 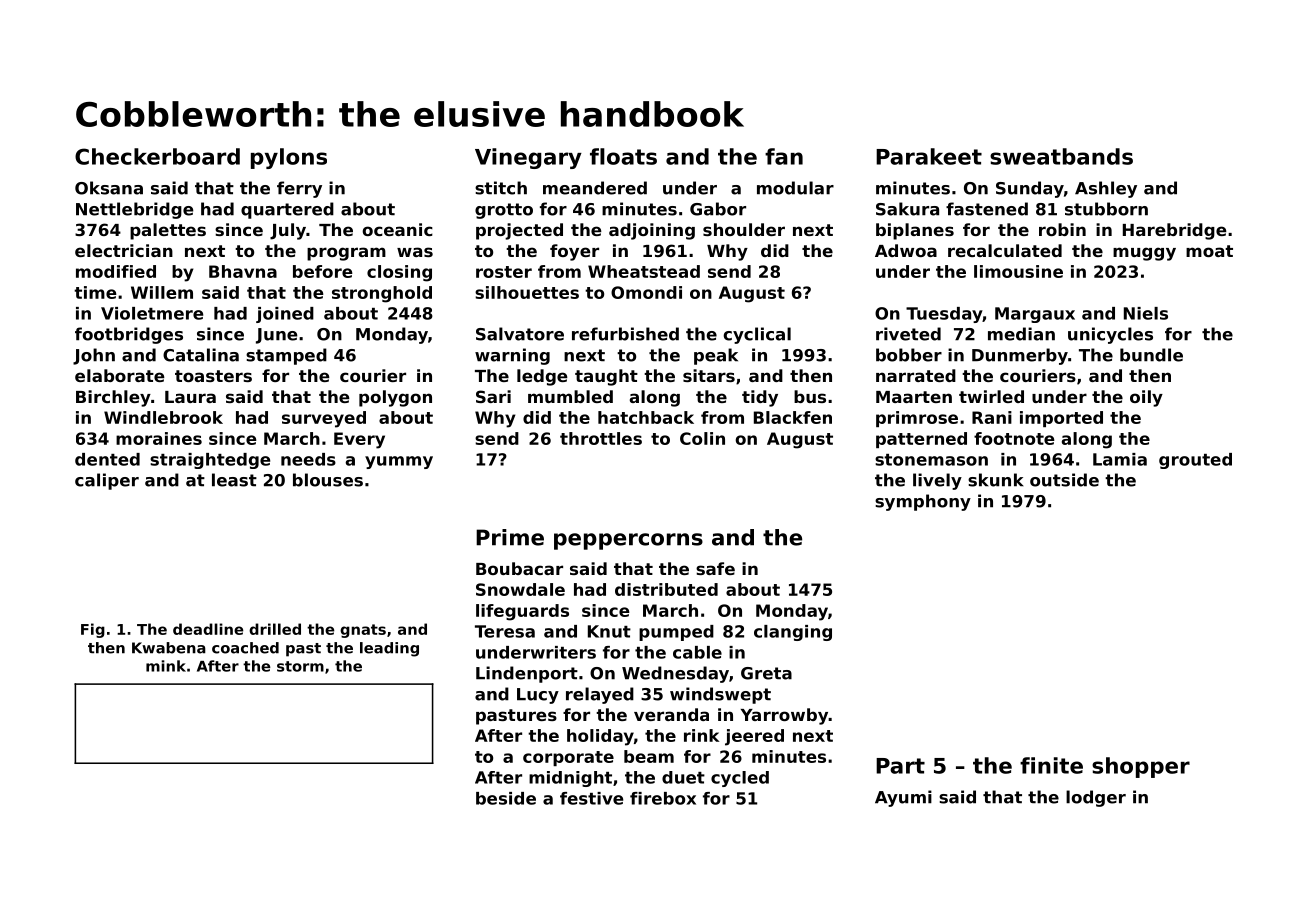 I want to click on robin, so click(x=1062, y=229).
